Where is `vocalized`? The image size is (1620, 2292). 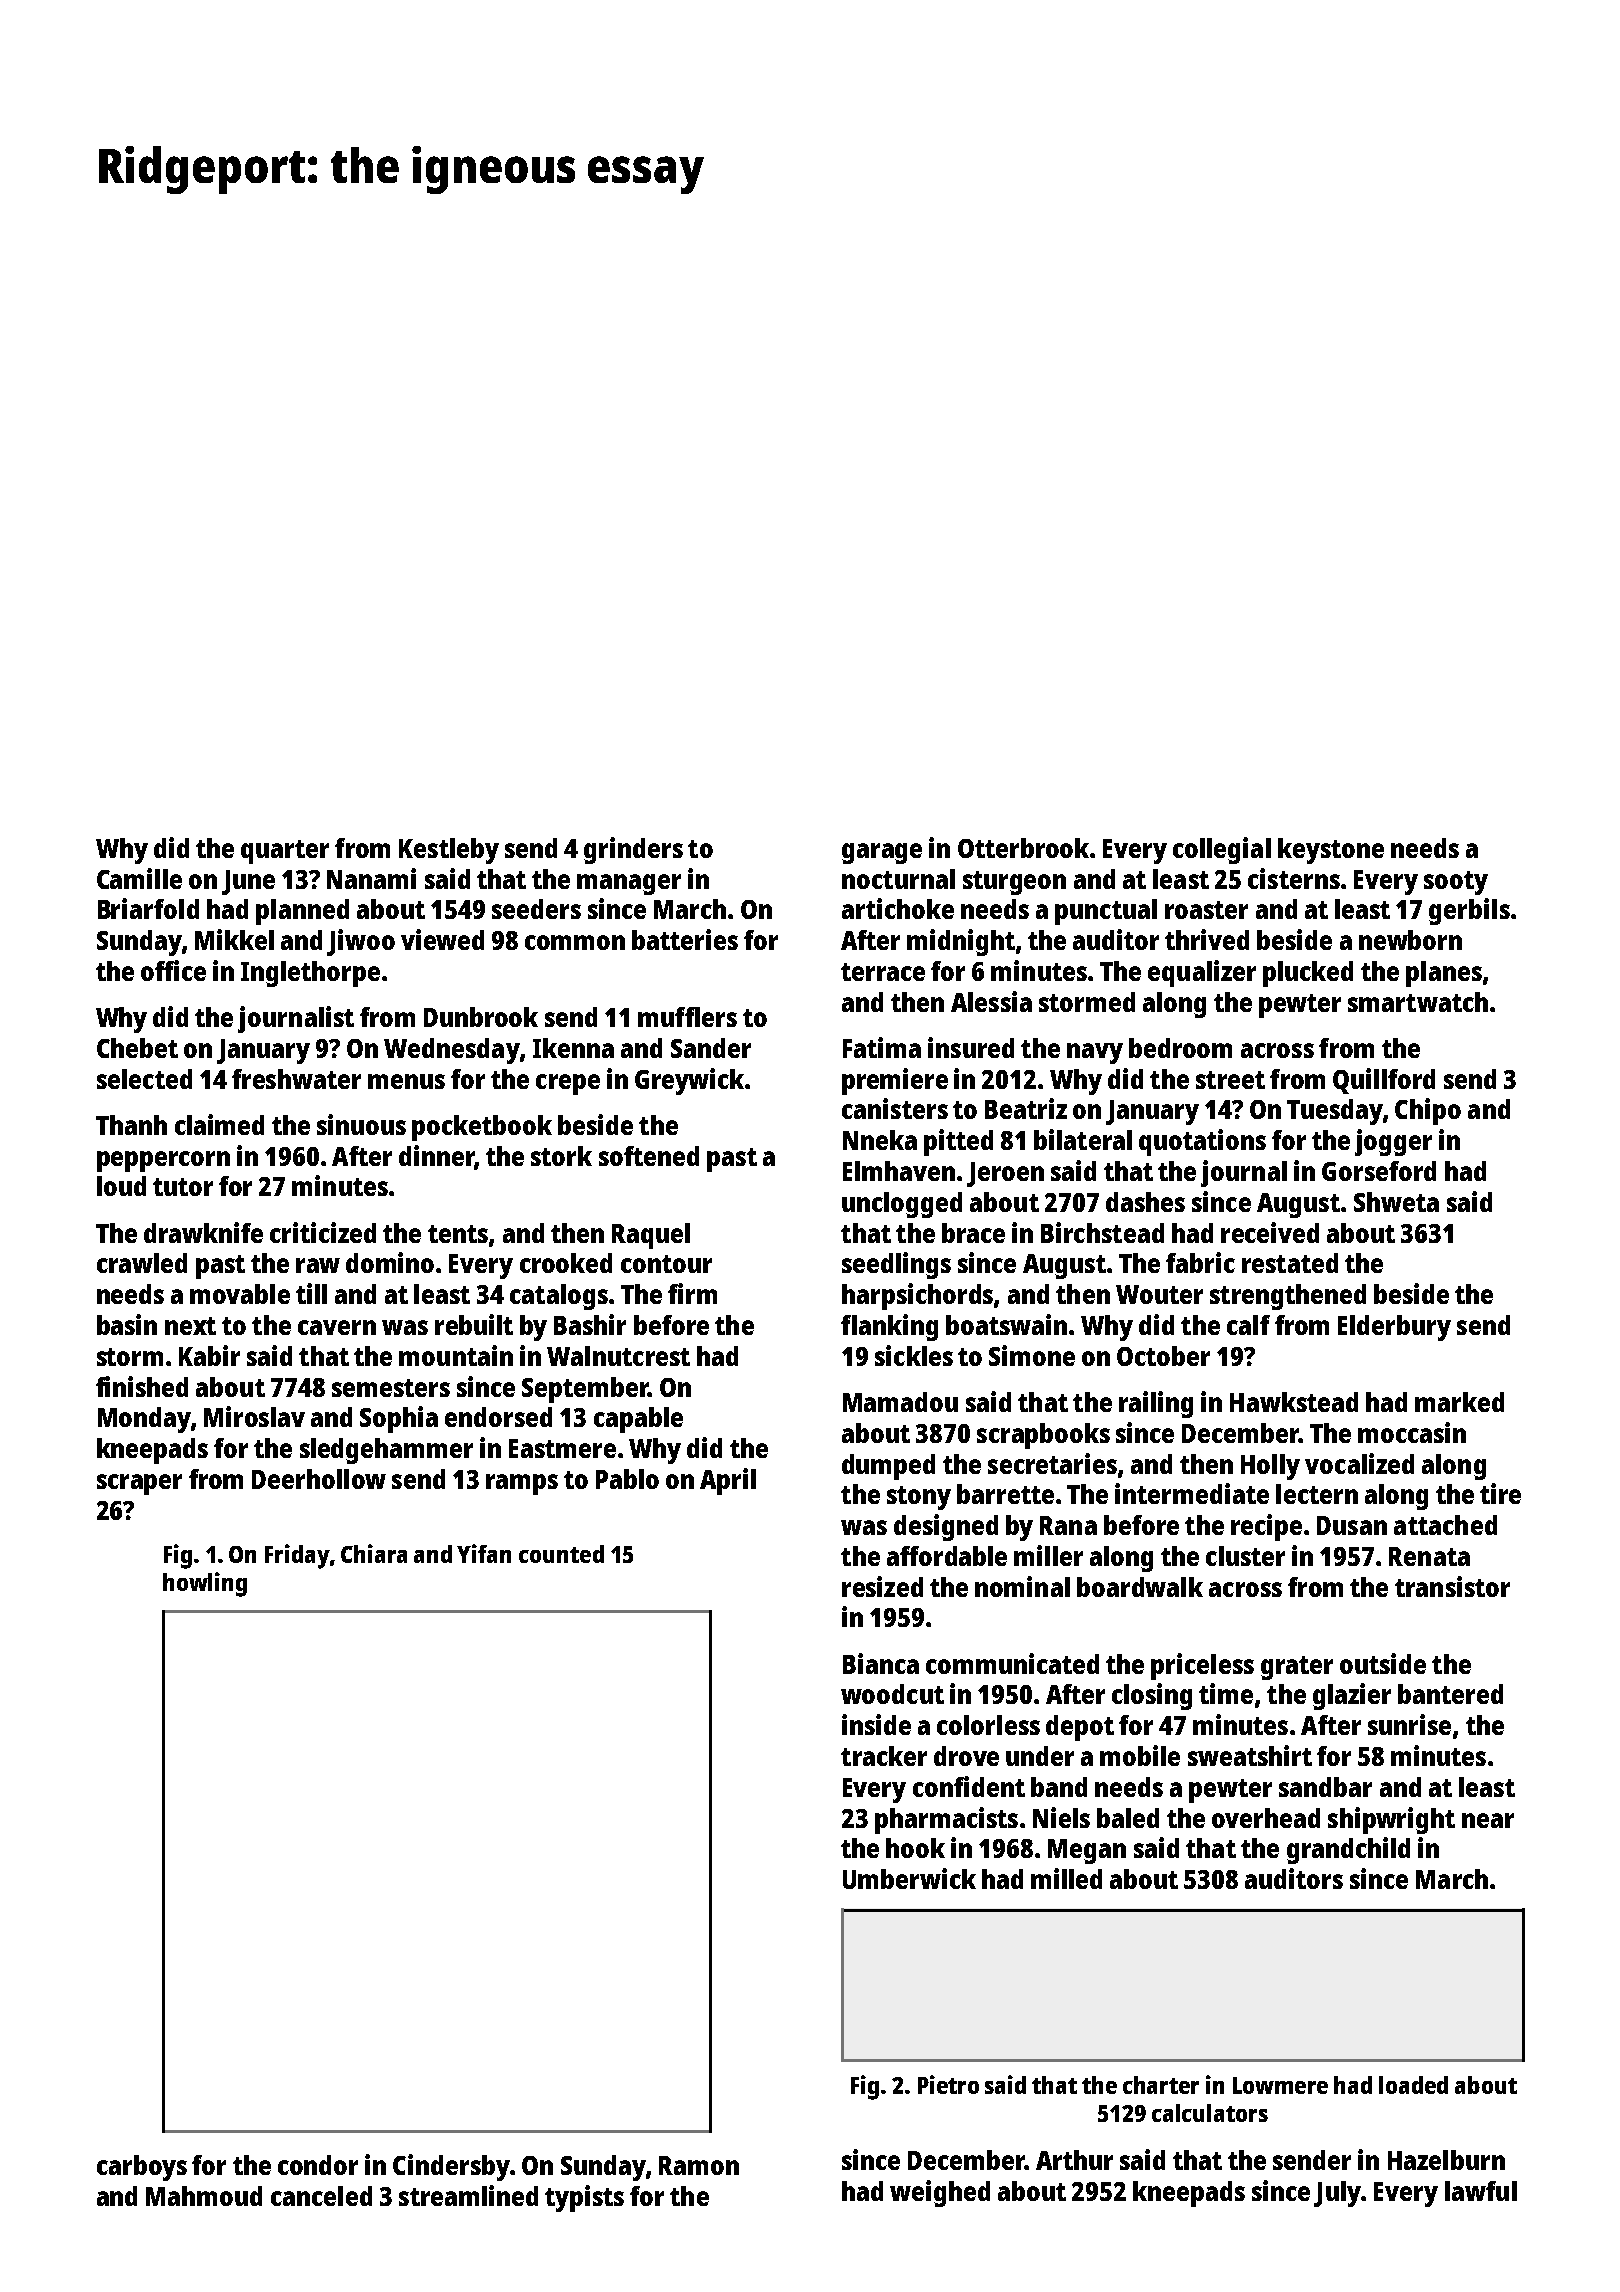 vocalized is located at coordinates (1359, 1463).
